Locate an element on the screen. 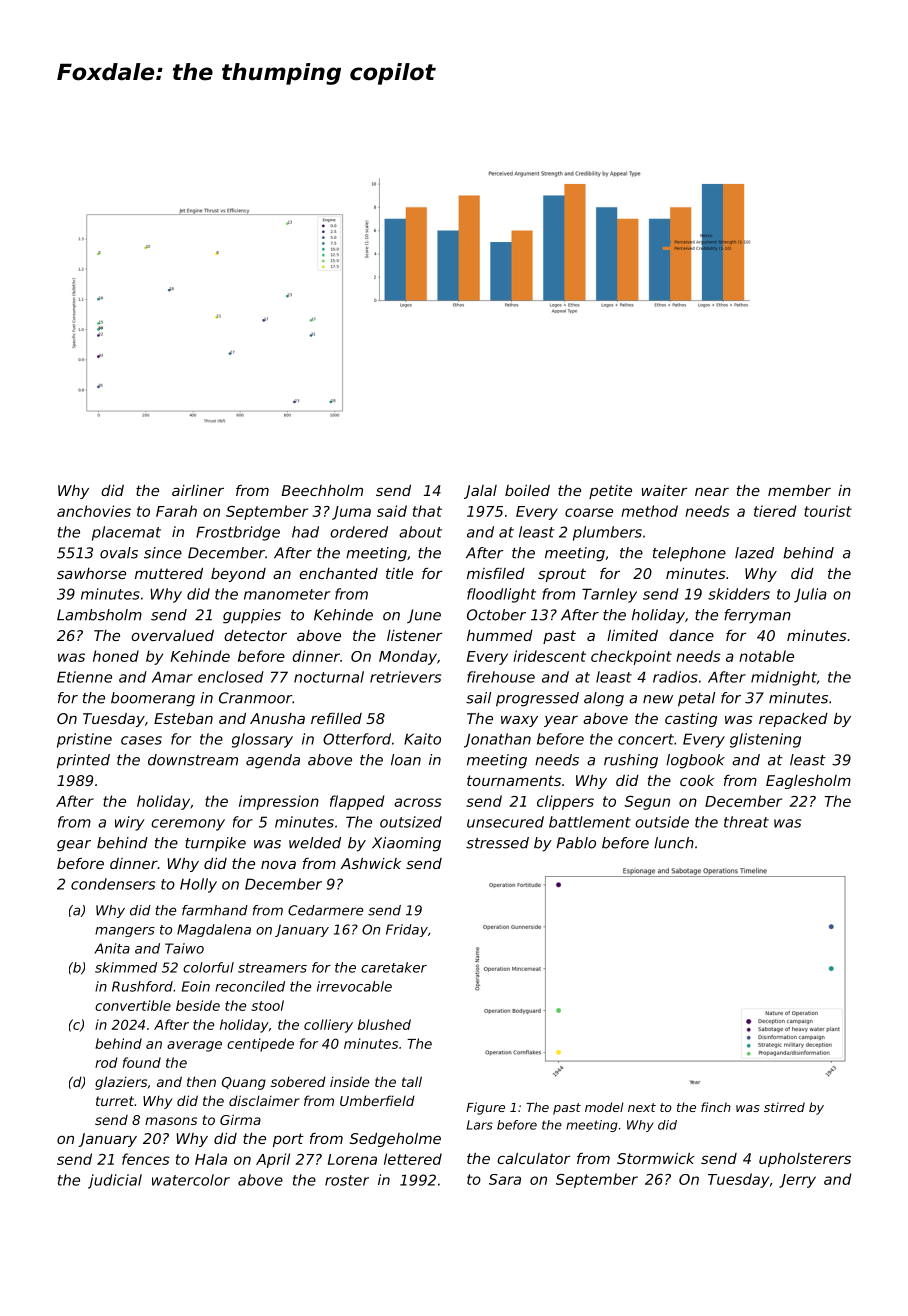  boiled is located at coordinates (527, 490).
